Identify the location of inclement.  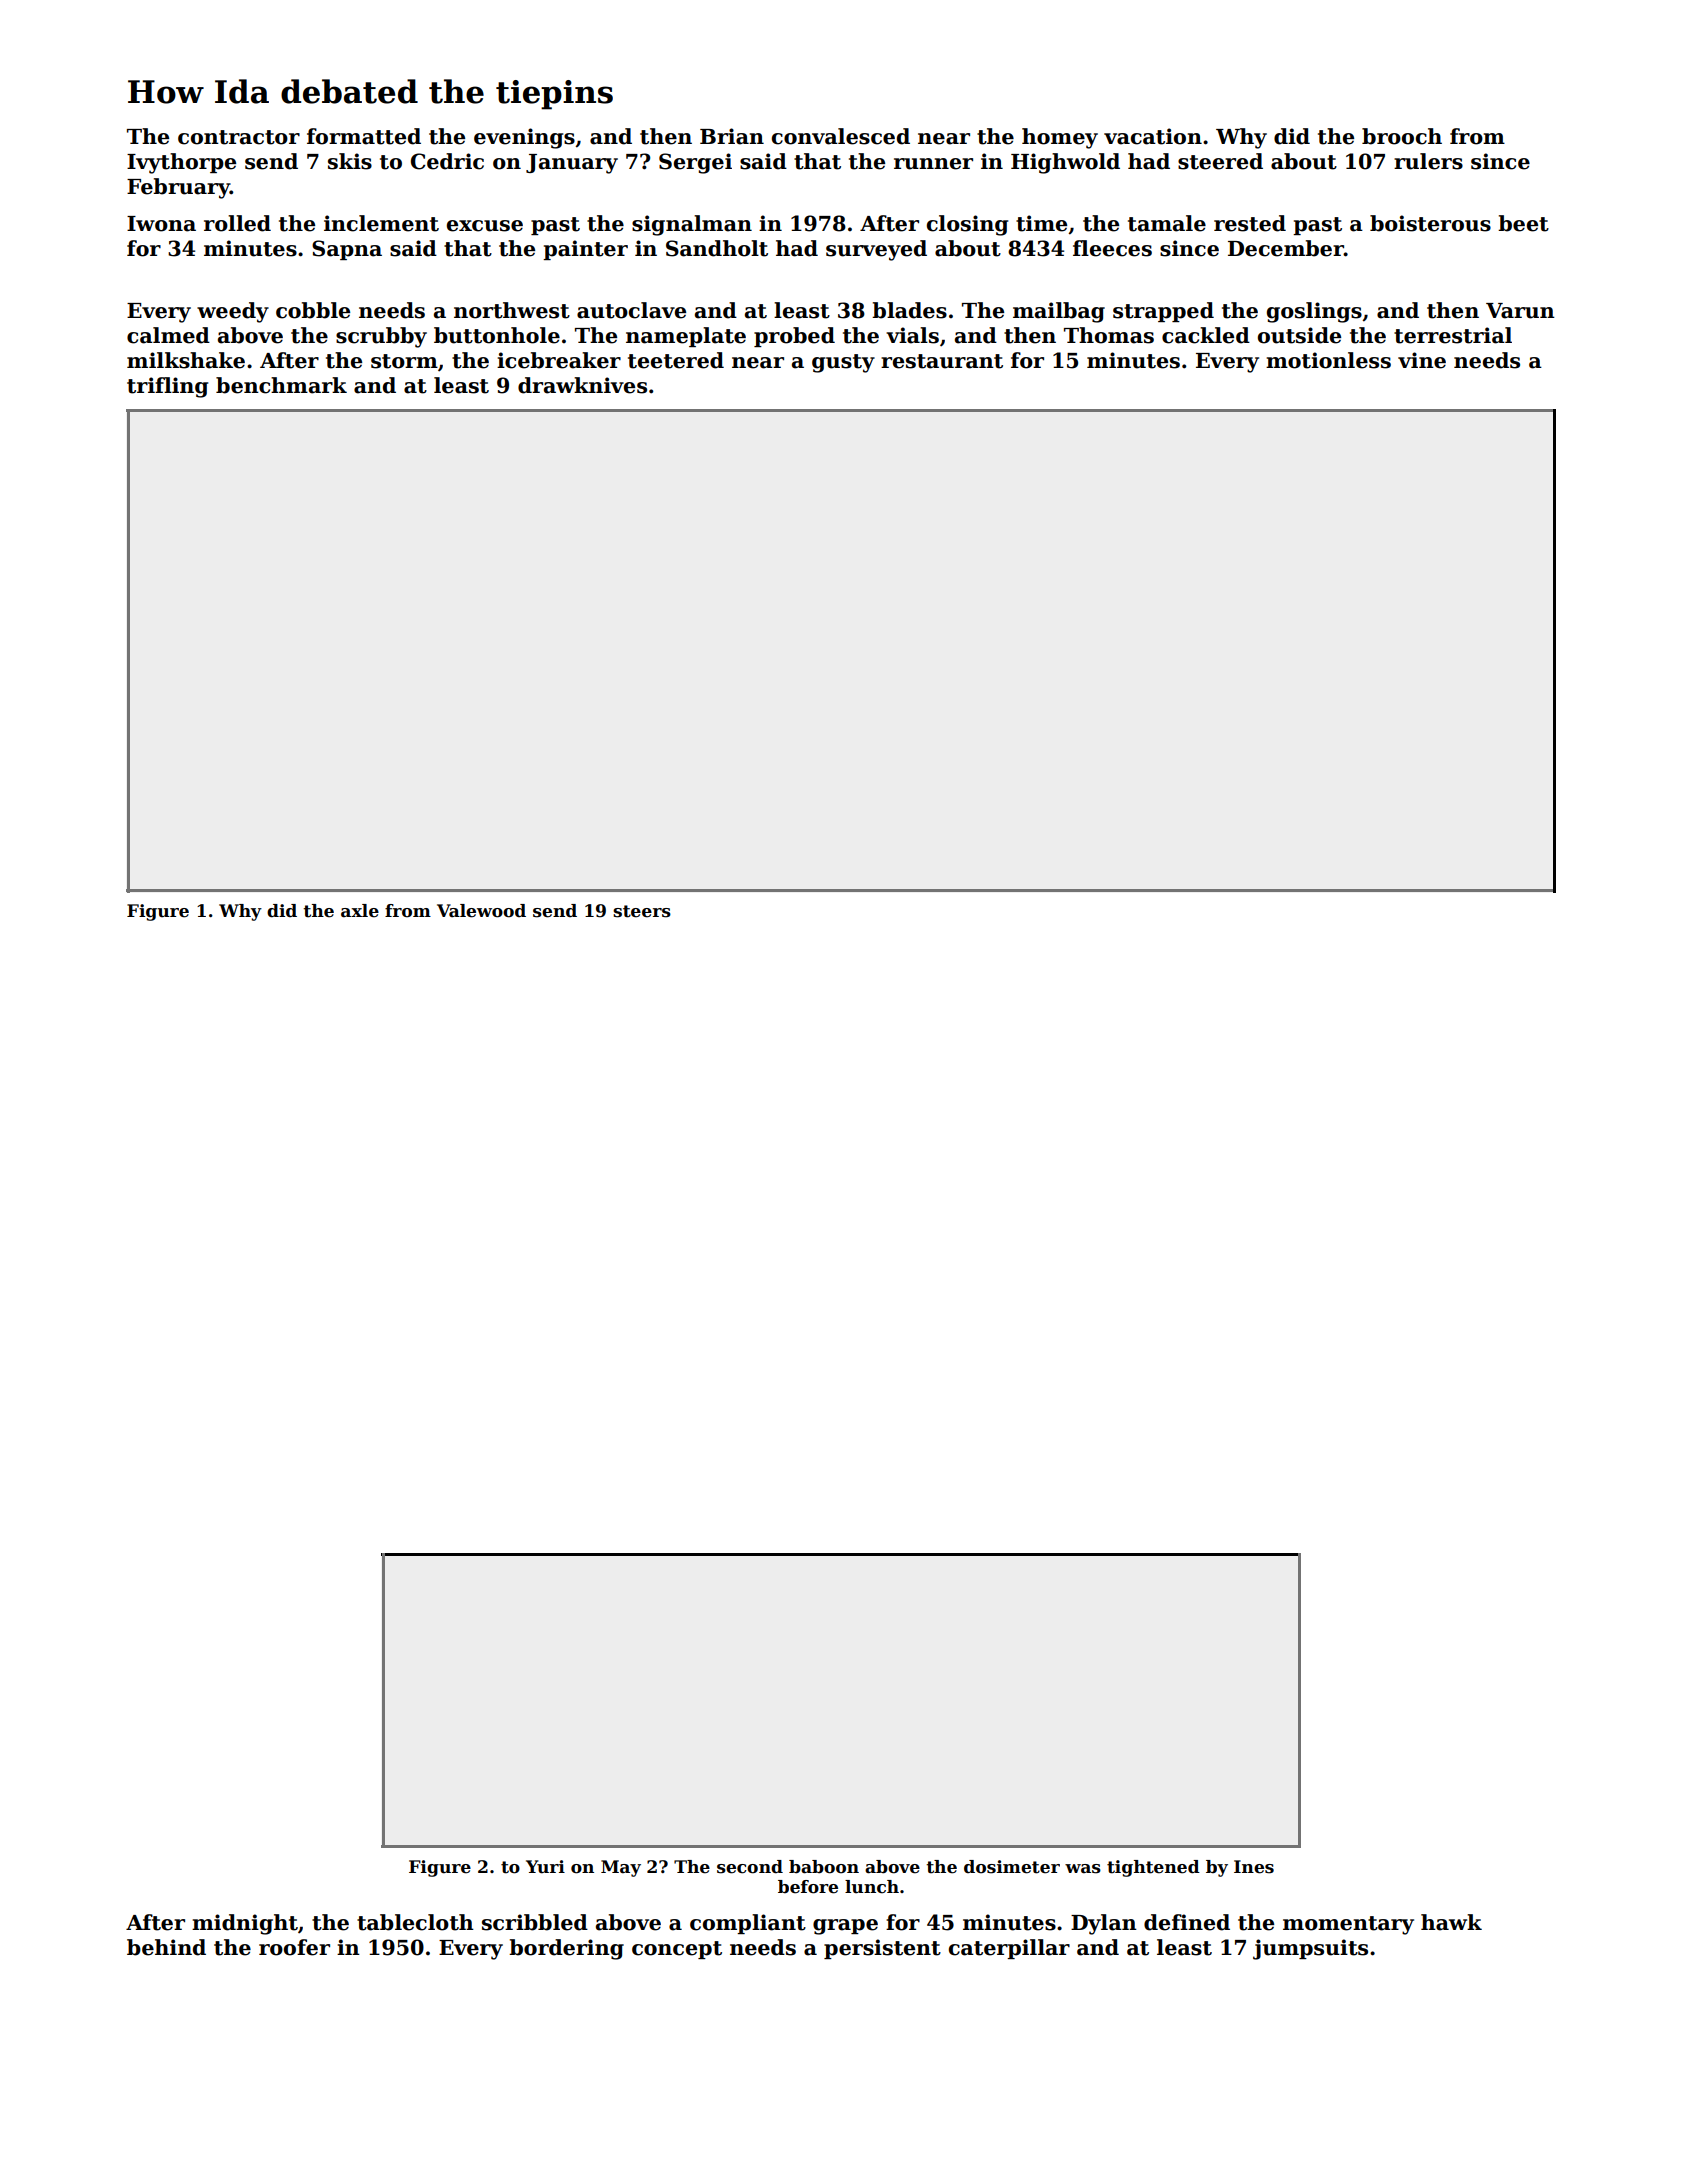
(381, 223).
